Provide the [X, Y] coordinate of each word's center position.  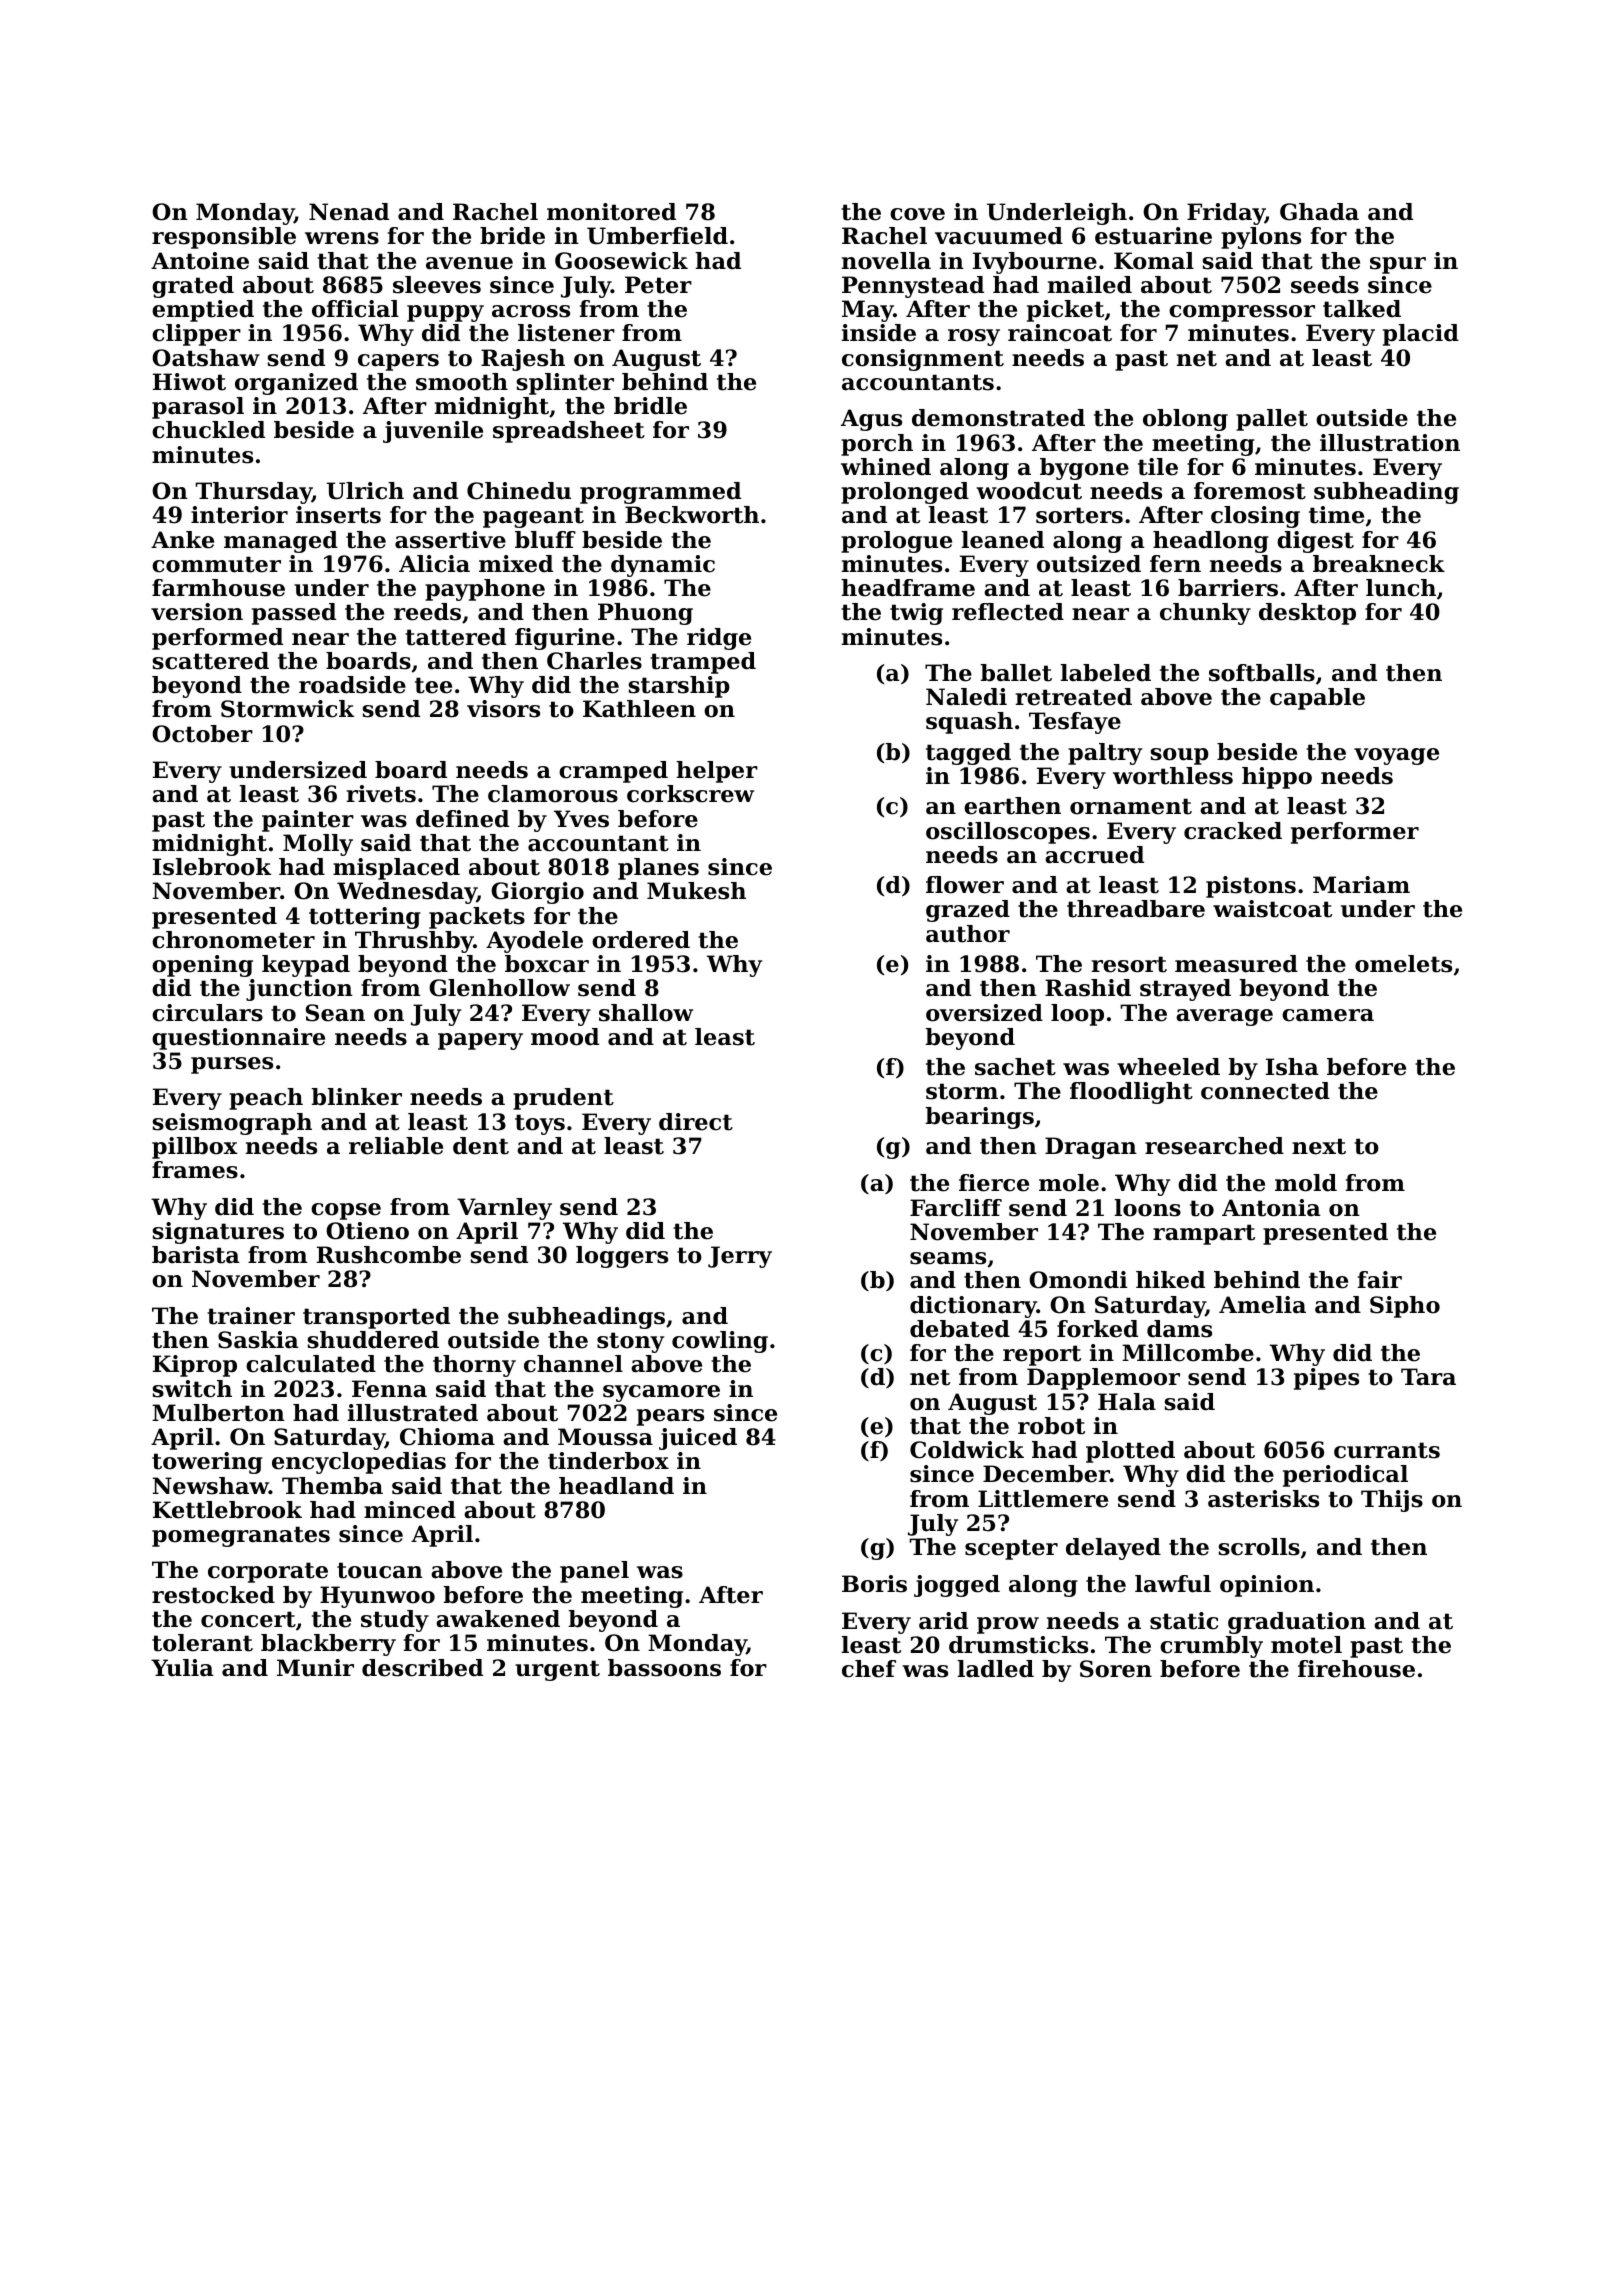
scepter [1011, 1549]
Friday [1226, 214]
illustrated [413, 1413]
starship [679, 687]
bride [512, 236]
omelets [1403, 964]
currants [1387, 1450]
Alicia [434, 564]
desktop [1307, 614]
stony [630, 1342]
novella [886, 261]
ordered [641, 940]
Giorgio [537, 893]
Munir [315, 1668]
